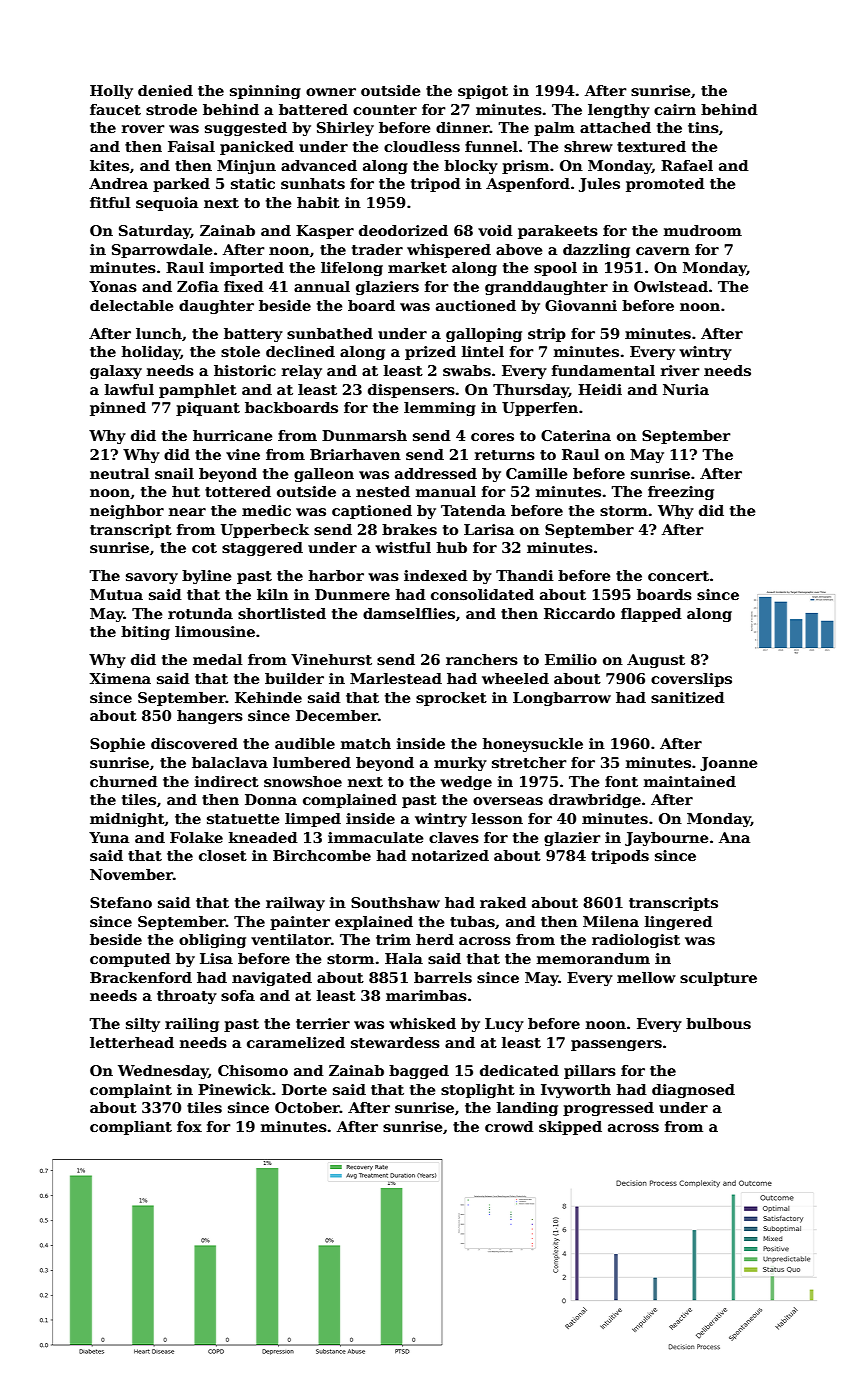 The height and width of the screenshot is (1400, 849). Describe the element at coordinates (675, 109) in the screenshot. I see `cairn` at that location.
